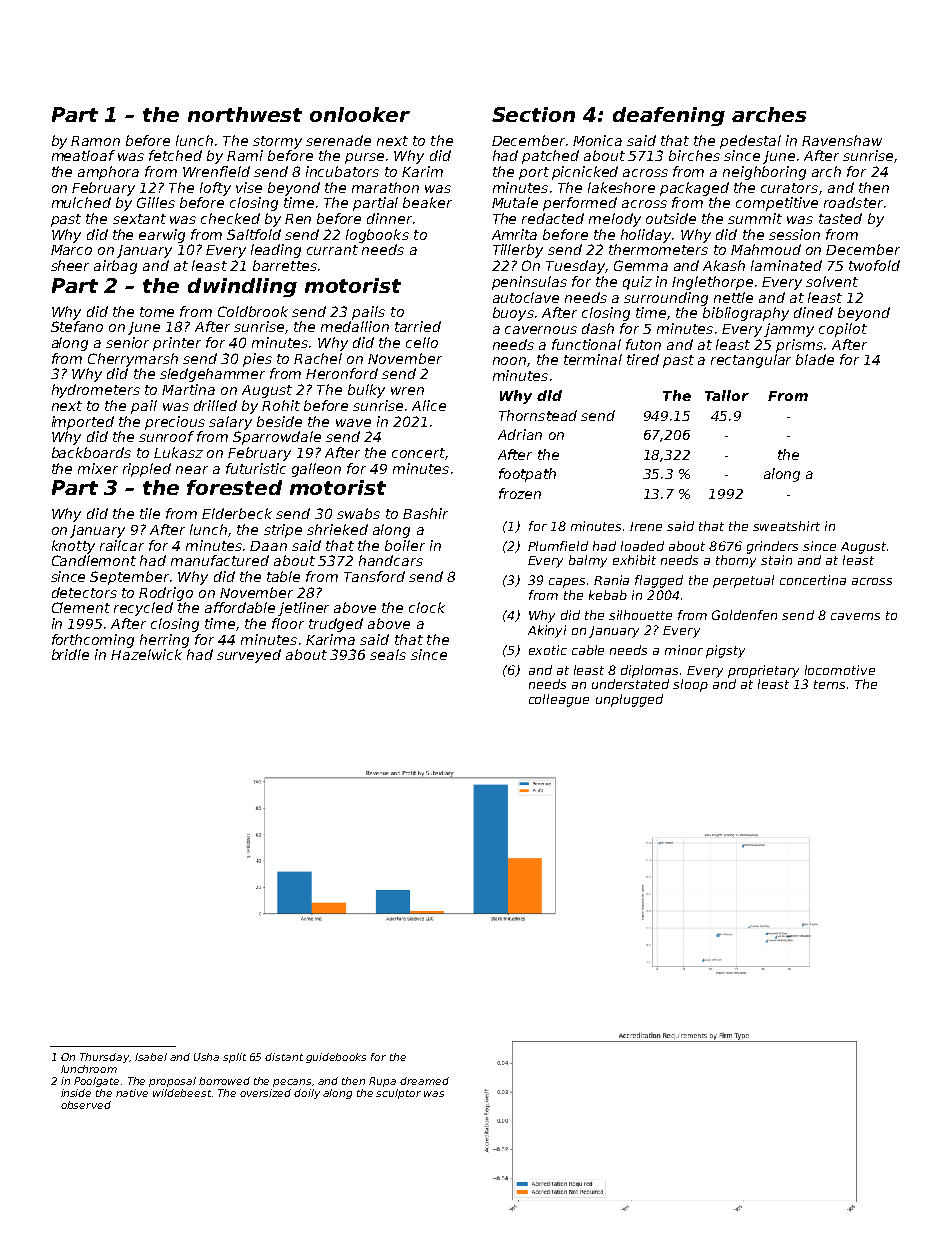 This document has height=1233, width=952. What do you see at coordinates (398, 1094) in the document?
I see `sculptor` at bounding box center [398, 1094].
